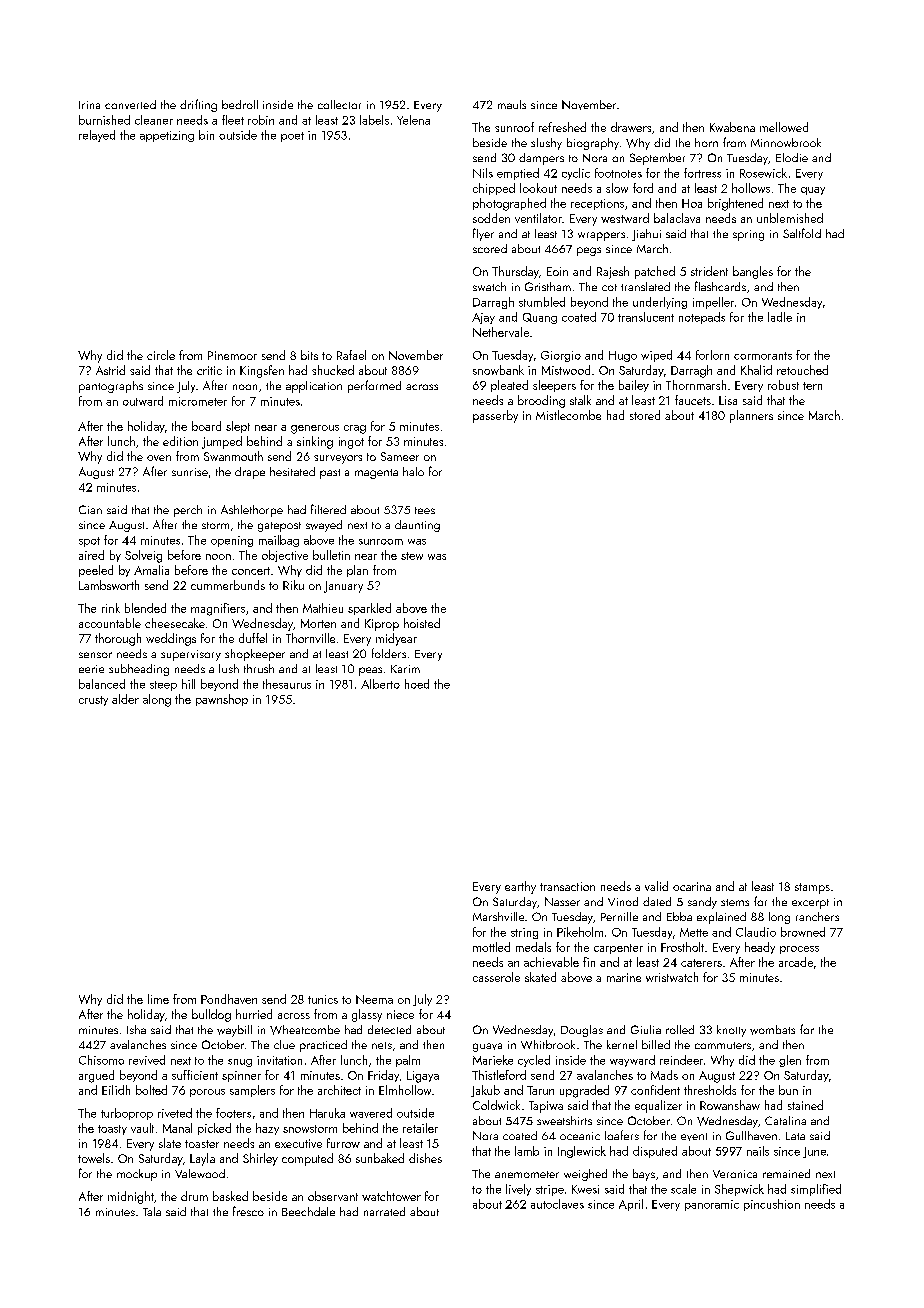 This screenshot has height=1308, width=924. I want to click on samplers, so click(252, 1091).
